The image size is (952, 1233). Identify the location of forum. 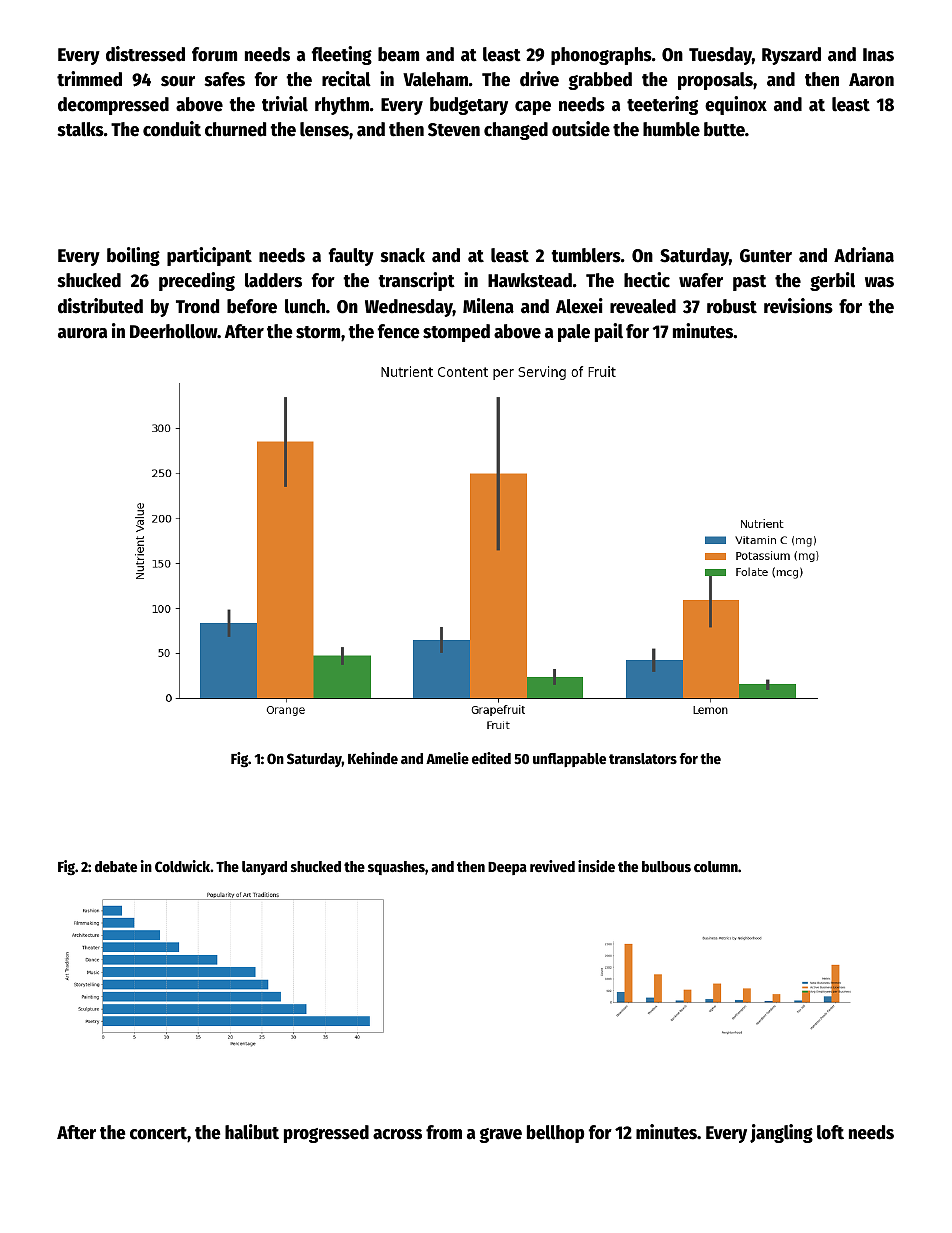
(214, 54).
